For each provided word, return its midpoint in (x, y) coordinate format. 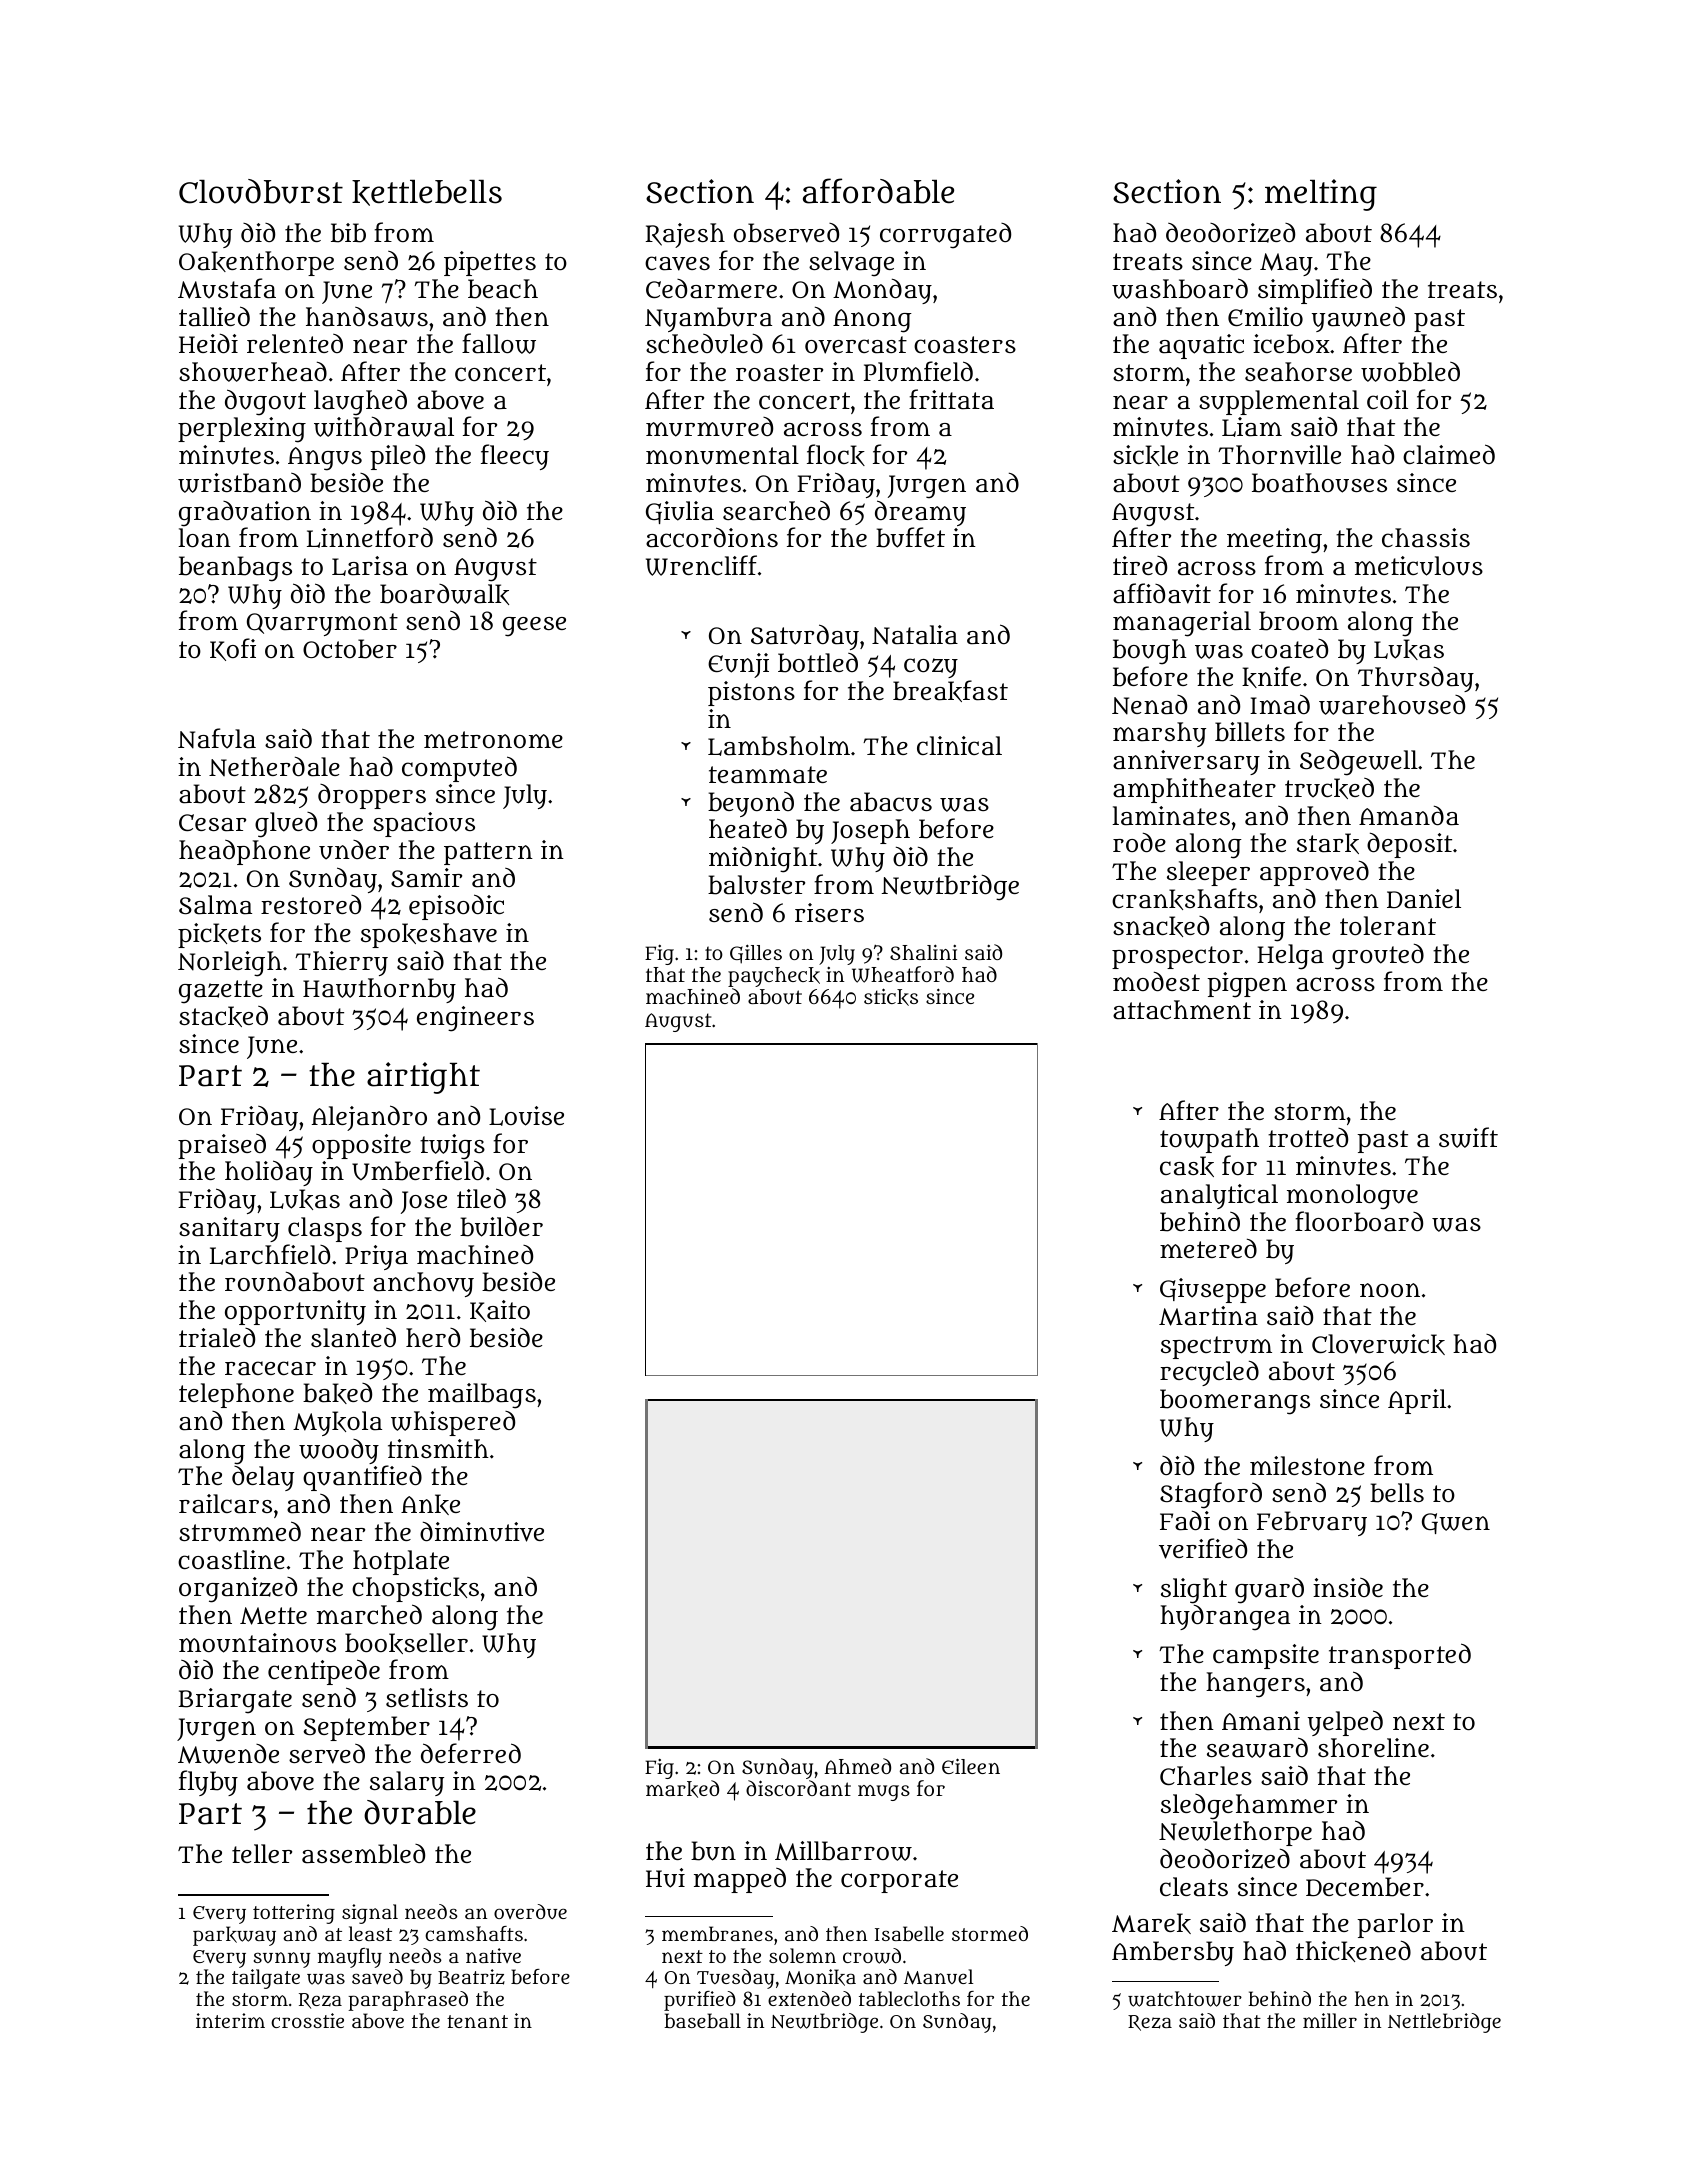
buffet (910, 537)
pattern (488, 853)
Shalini (923, 952)
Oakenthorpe (256, 263)
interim (230, 2020)
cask (1187, 1166)
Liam (1252, 427)
